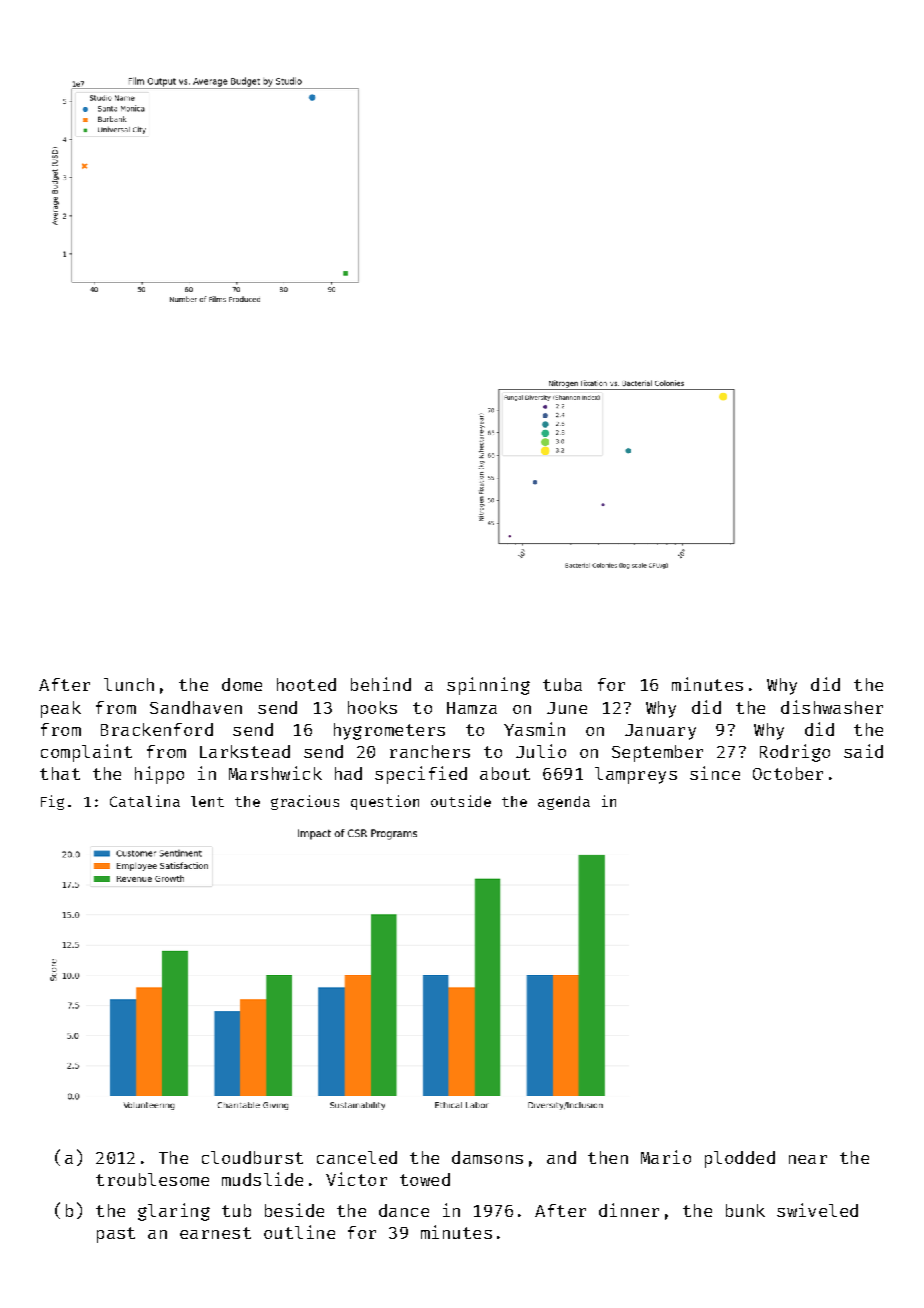  Describe the element at coordinates (636, 775) in the screenshot. I see `lampreys` at that location.
